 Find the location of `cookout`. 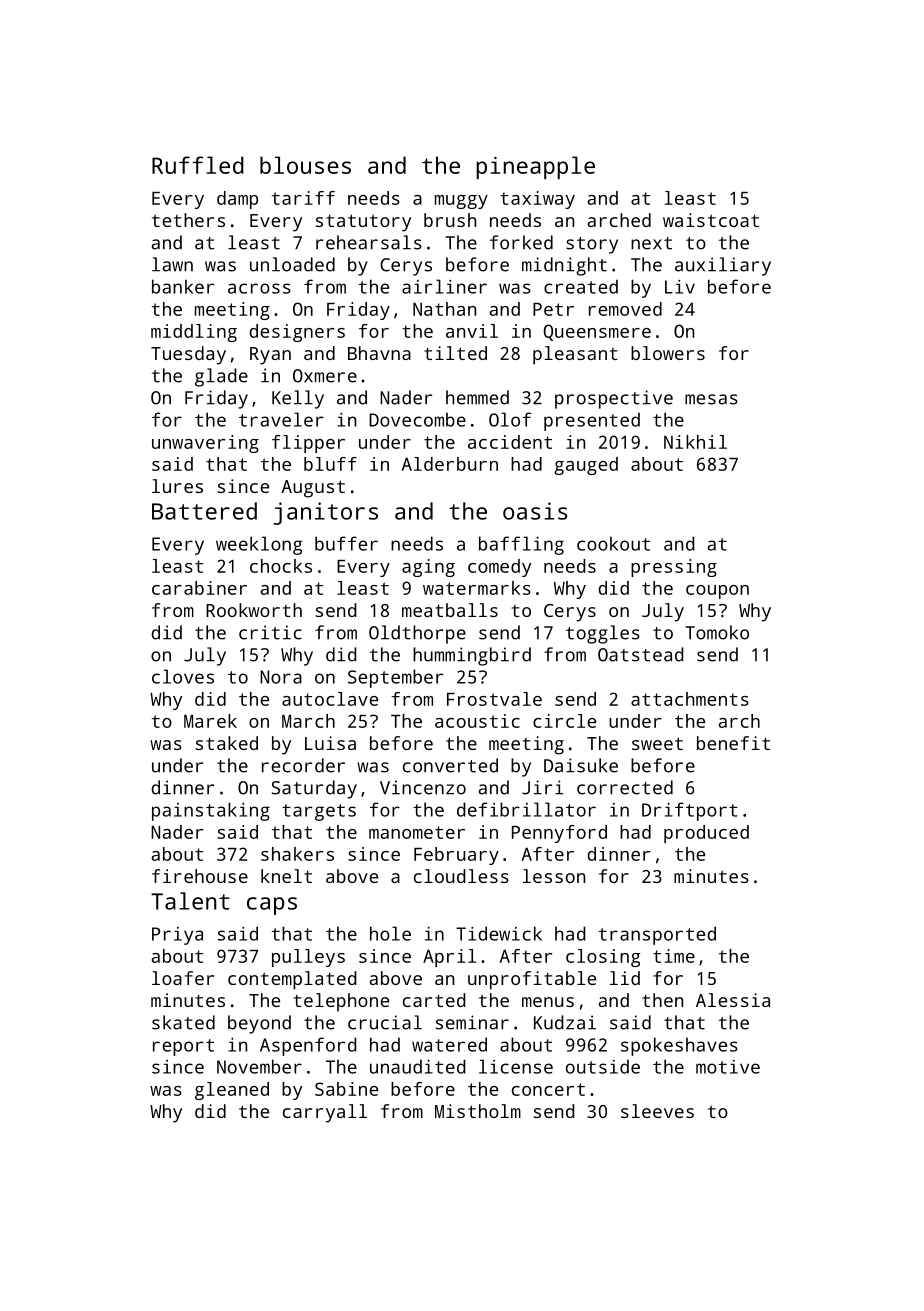

cookout is located at coordinates (613, 543).
